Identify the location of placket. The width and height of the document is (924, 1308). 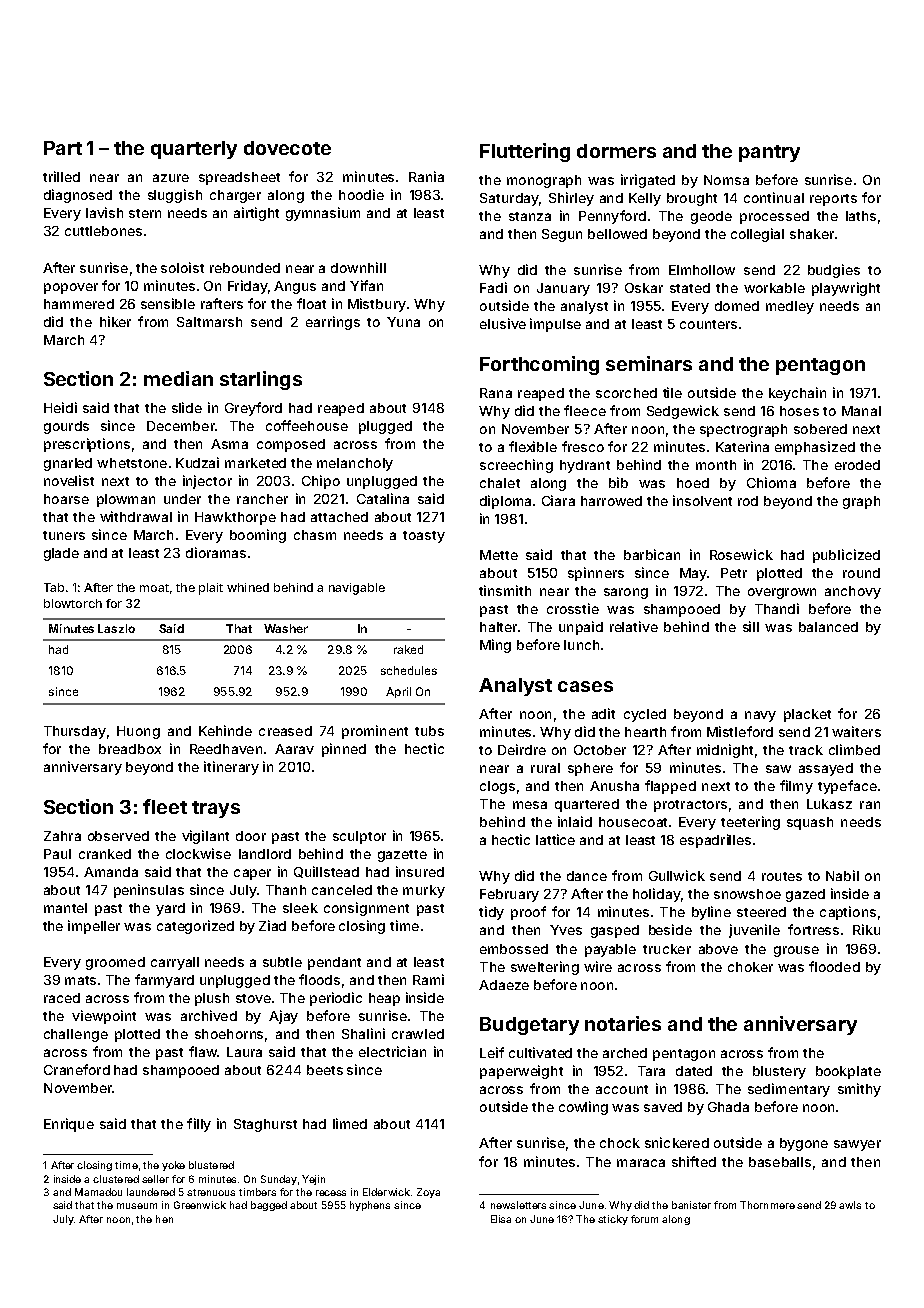
(807, 715).
